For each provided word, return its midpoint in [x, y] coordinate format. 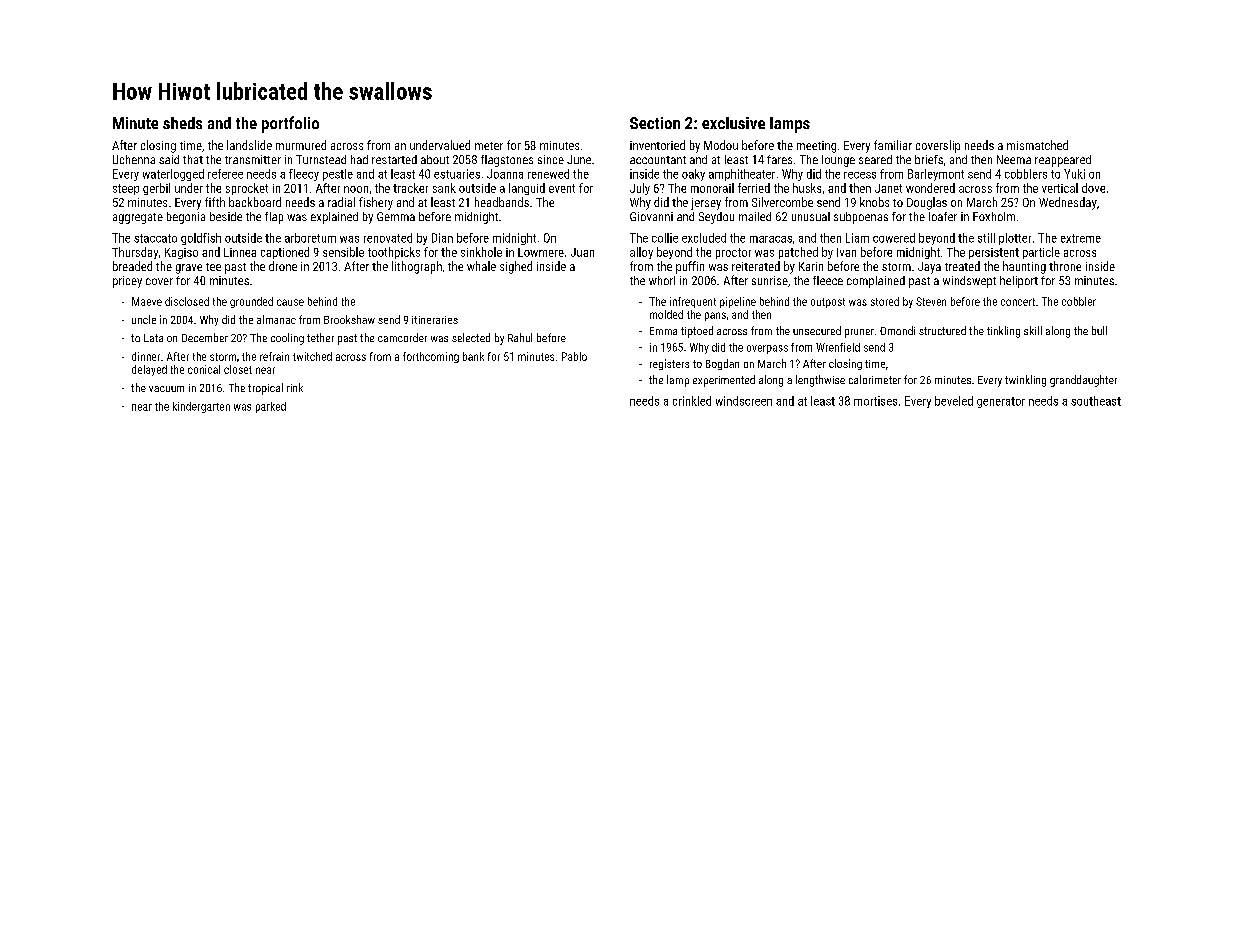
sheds [182, 123]
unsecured [817, 330]
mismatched [1037, 145]
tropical [265, 389]
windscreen [744, 401]
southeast [1096, 401]
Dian [442, 238]
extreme [1081, 238]
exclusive [733, 123]
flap [274, 218]
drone [283, 266]
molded [666, 314]
